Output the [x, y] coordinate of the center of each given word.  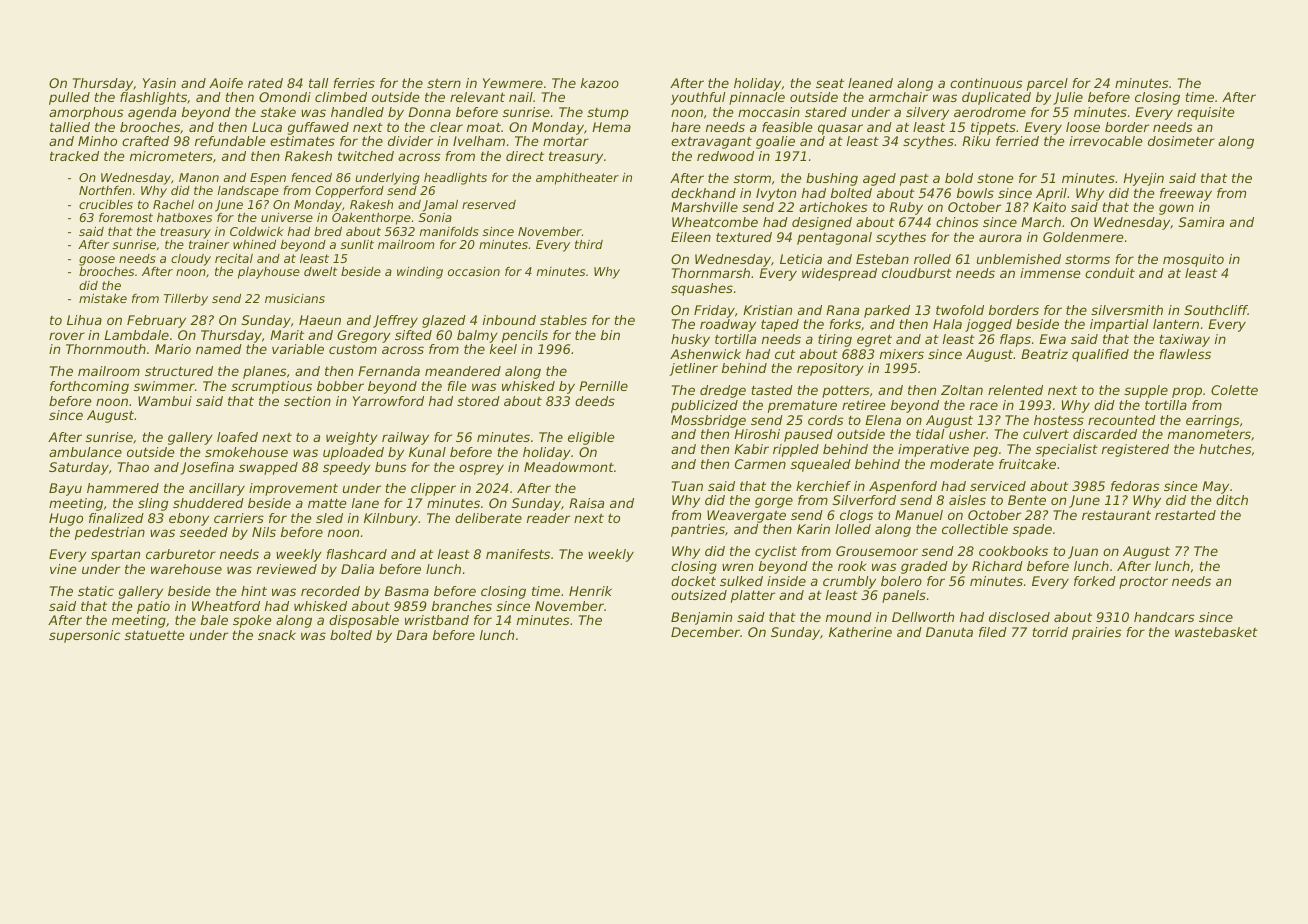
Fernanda [389, 371]
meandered [463, 371]
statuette [155, 635]
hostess [1059, 420]
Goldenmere [1083, 237]
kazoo [600, 83]
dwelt [320, 271]
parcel [1047, 84]
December [705, 632]
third [589, 244]
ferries [354, 83]
